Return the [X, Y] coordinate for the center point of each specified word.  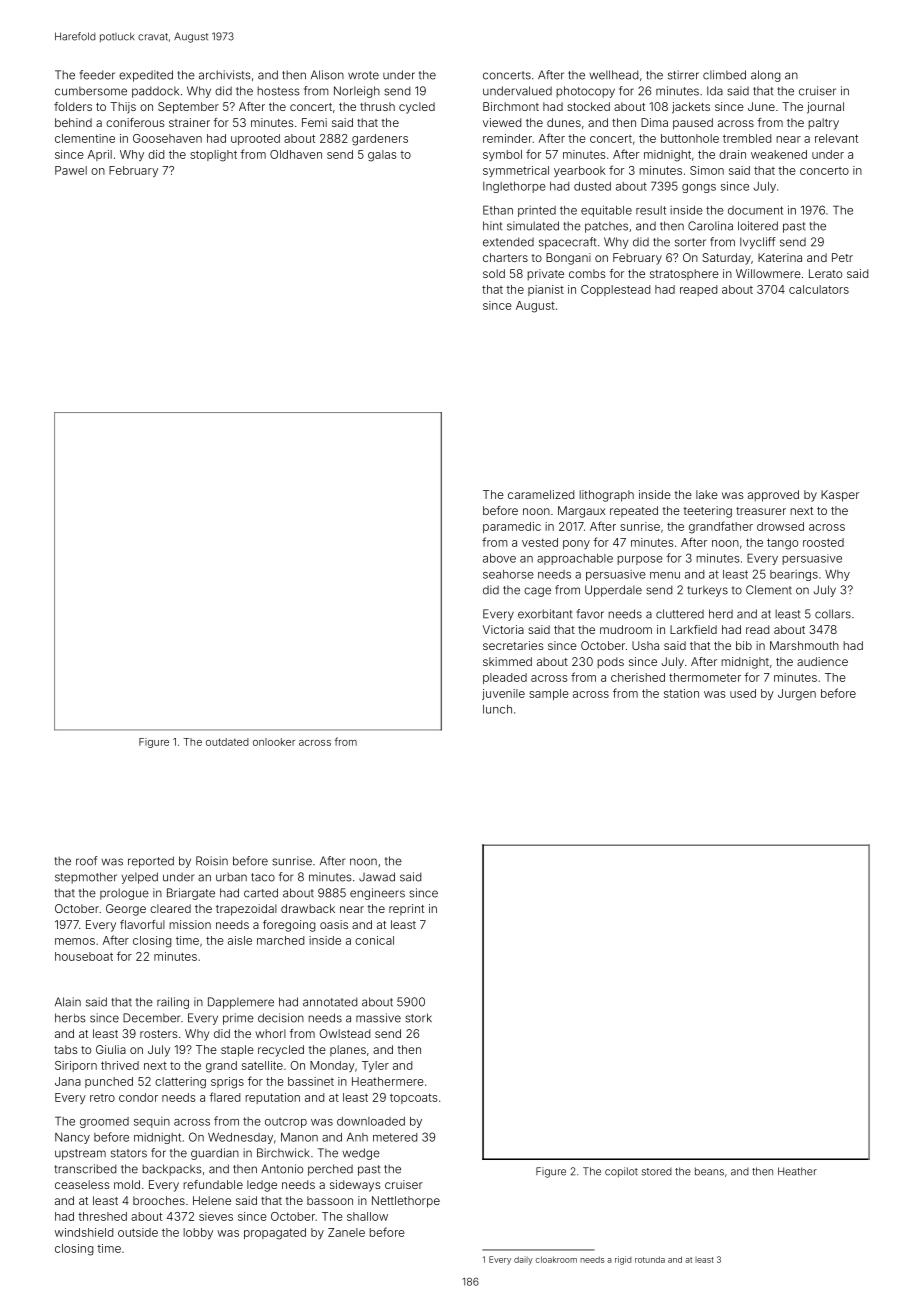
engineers [377, 894]
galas [382, 156]
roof [87, 861]
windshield [84, 1232]
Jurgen [797, 695]
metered [395, 1137]
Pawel [71, 170]
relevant [836, 138]
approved [773, 496]
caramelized [541, 494]
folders [73, 106]
